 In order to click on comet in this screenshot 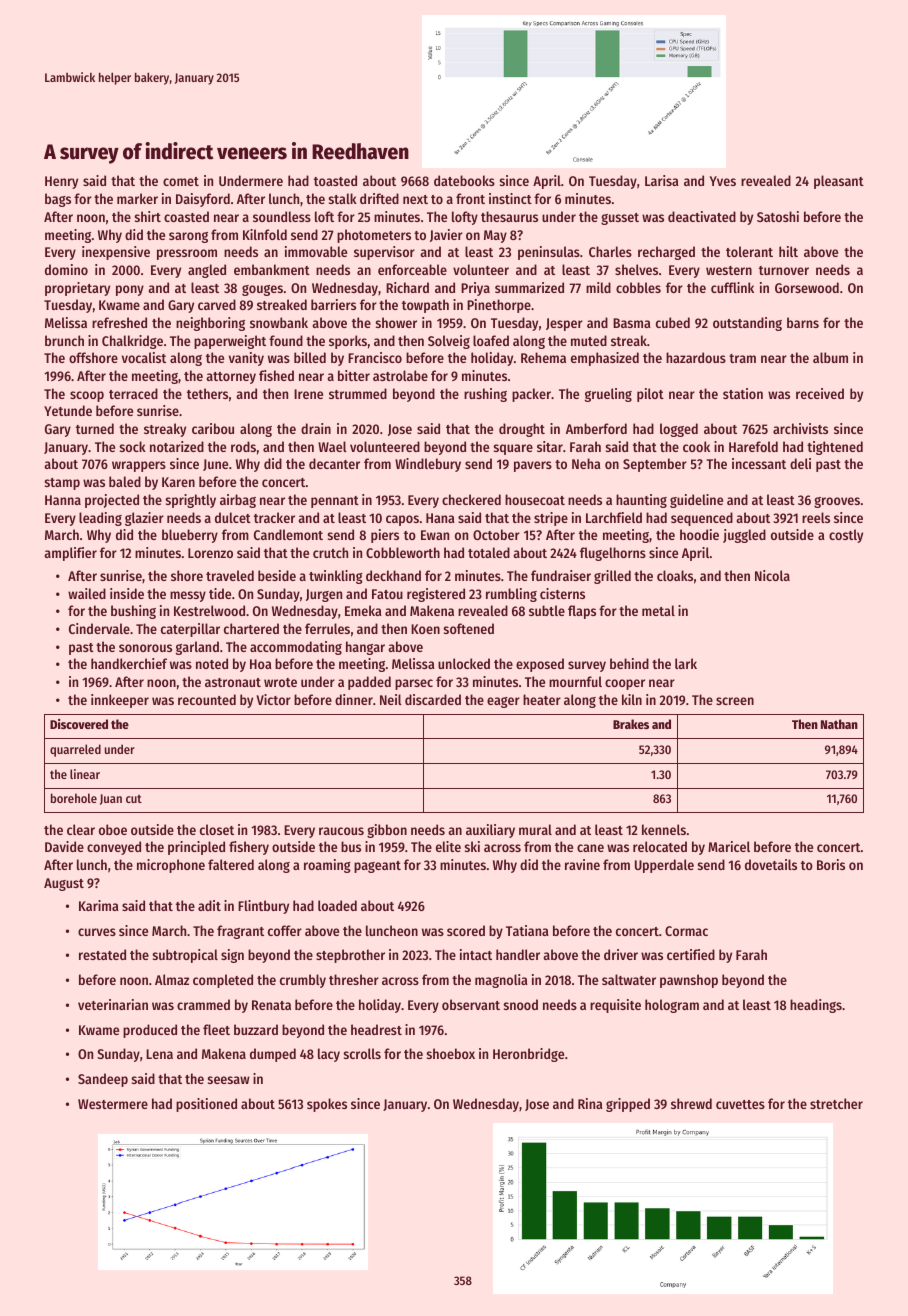, I will do `click(181, 181)`.
